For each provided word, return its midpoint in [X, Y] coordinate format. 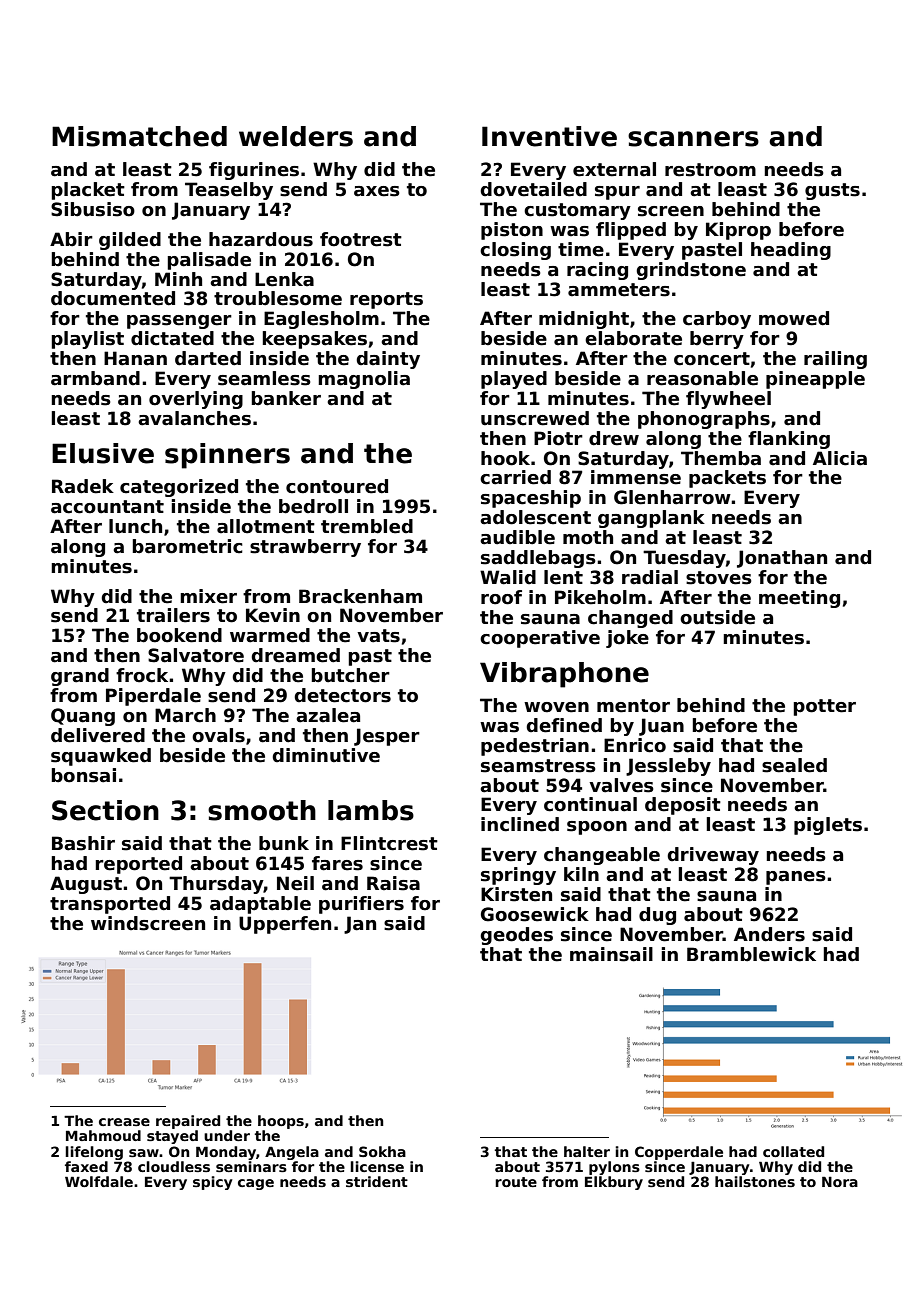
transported [110, 905]
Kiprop [738, 231]
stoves [719, 578]
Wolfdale [99, 1181]
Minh [178, 279]
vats [378, 636]
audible [517, 537]
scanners [693, 139]
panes [796, 878]
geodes [516, 936]
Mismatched [139, 136]
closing [515, 251]
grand [80, 677]
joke [627, 639]
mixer [208, 596]
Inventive [549, 136]
